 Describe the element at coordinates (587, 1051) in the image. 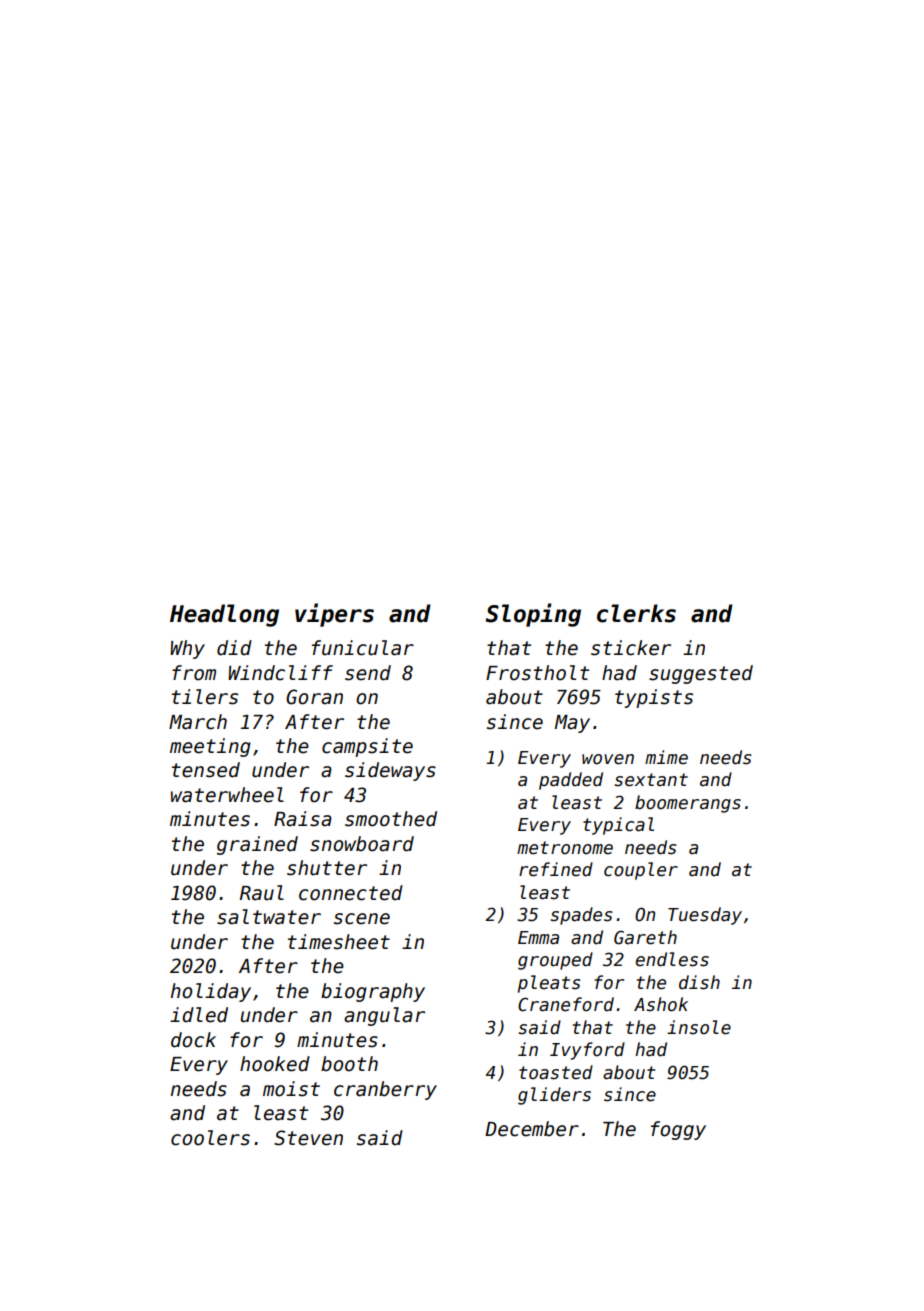

I see `Ivyford` at that location.
